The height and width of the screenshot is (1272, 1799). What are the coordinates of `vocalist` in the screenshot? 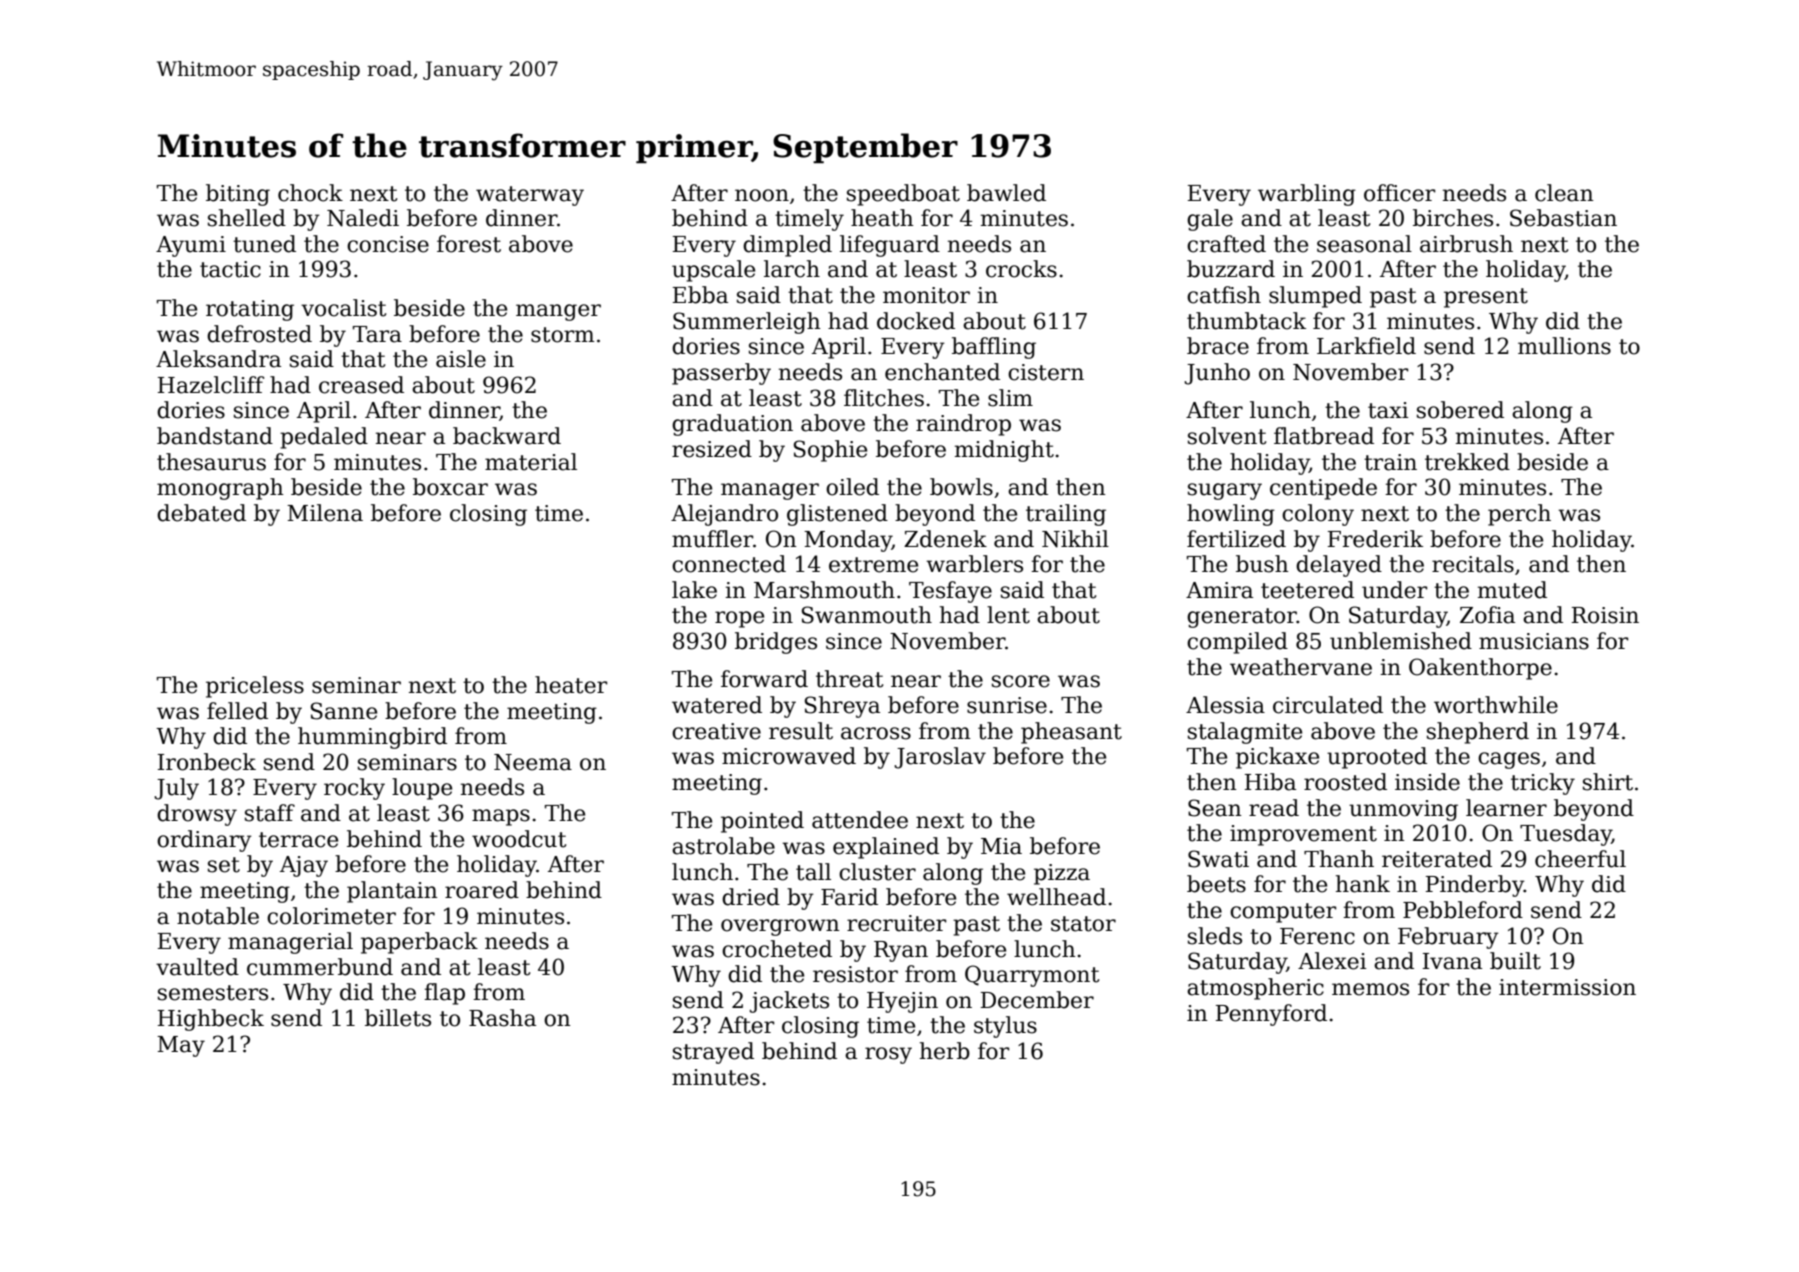 It's located at (343, 308).
